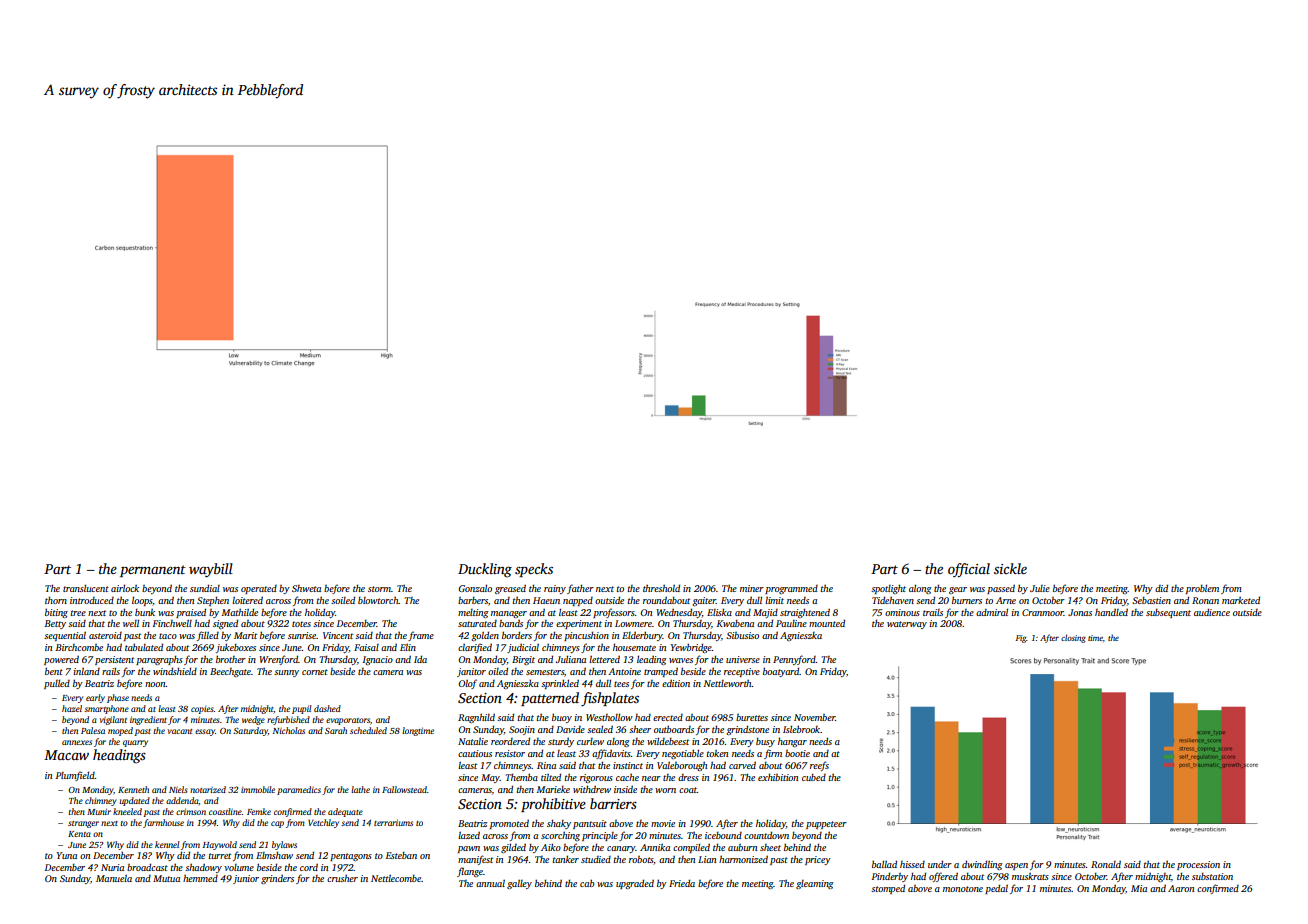 The height and width of the screenshot is (924, 1308). What do you see at coordinates (114, 660) in the screenshot?
I see `persistent` at bounding box center [114, 660].
